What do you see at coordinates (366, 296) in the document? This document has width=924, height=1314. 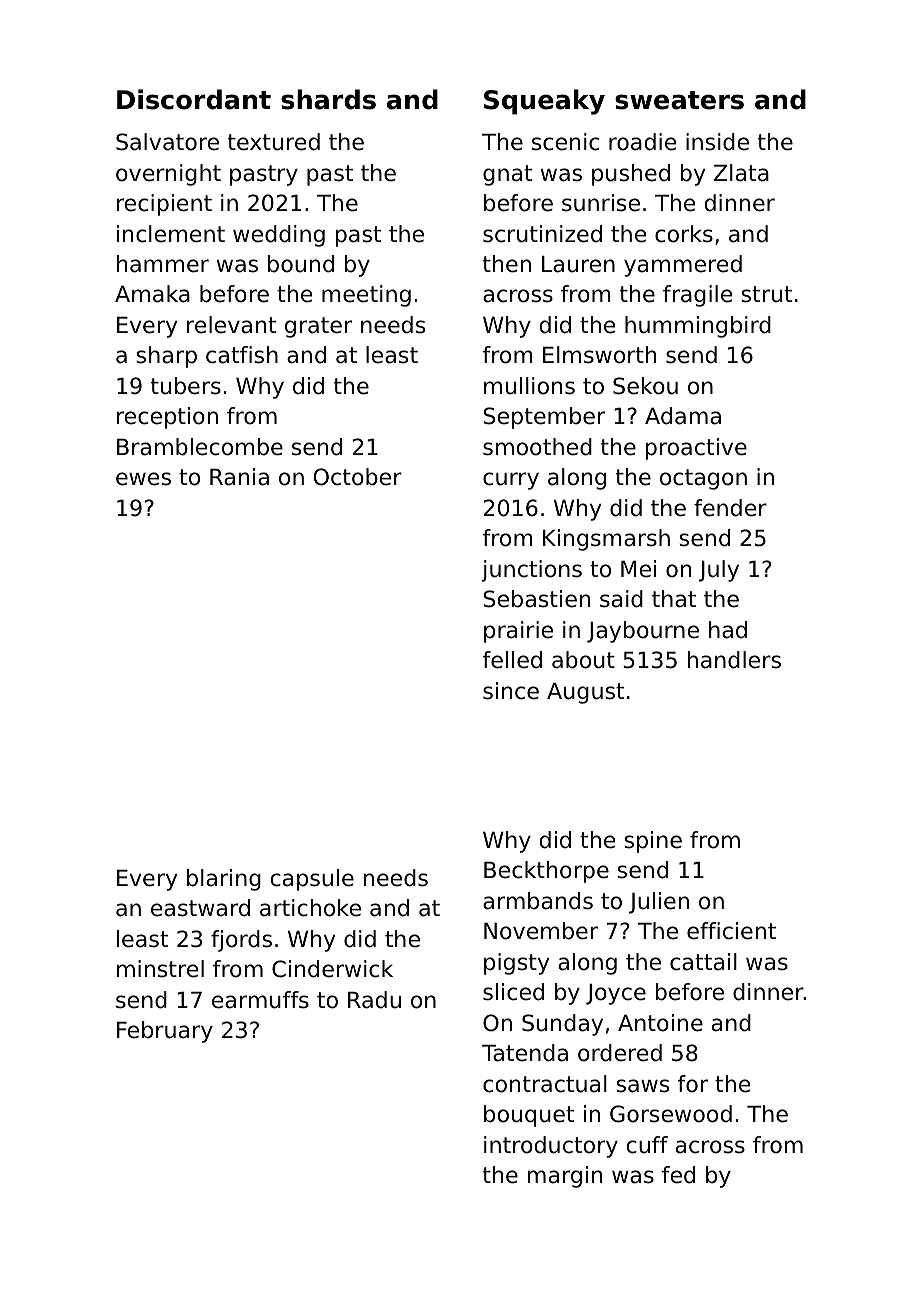 I see `meeting` at bounding box center [366, 296].
